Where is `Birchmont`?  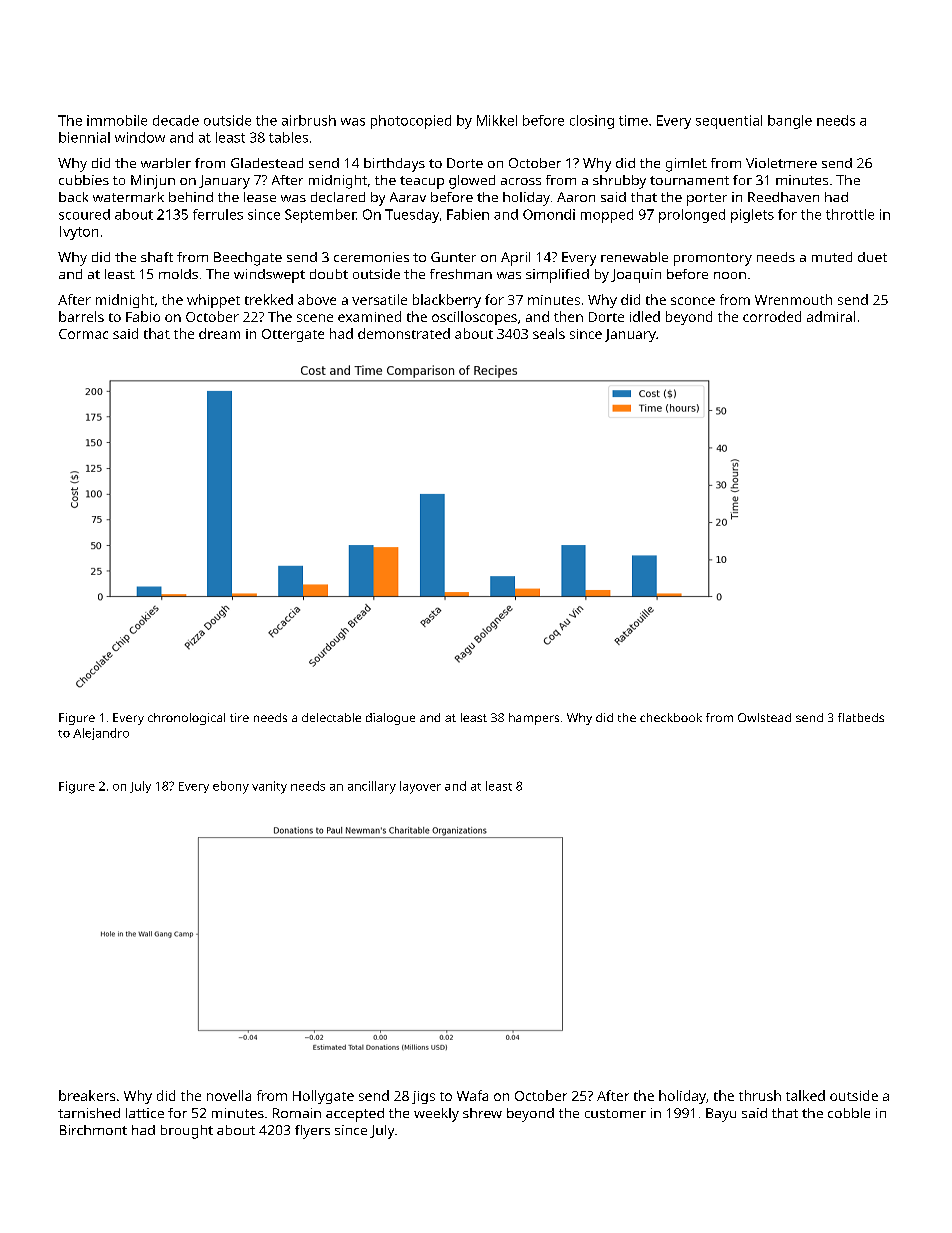 Birchmont is located at coordinates (93, 1130).
